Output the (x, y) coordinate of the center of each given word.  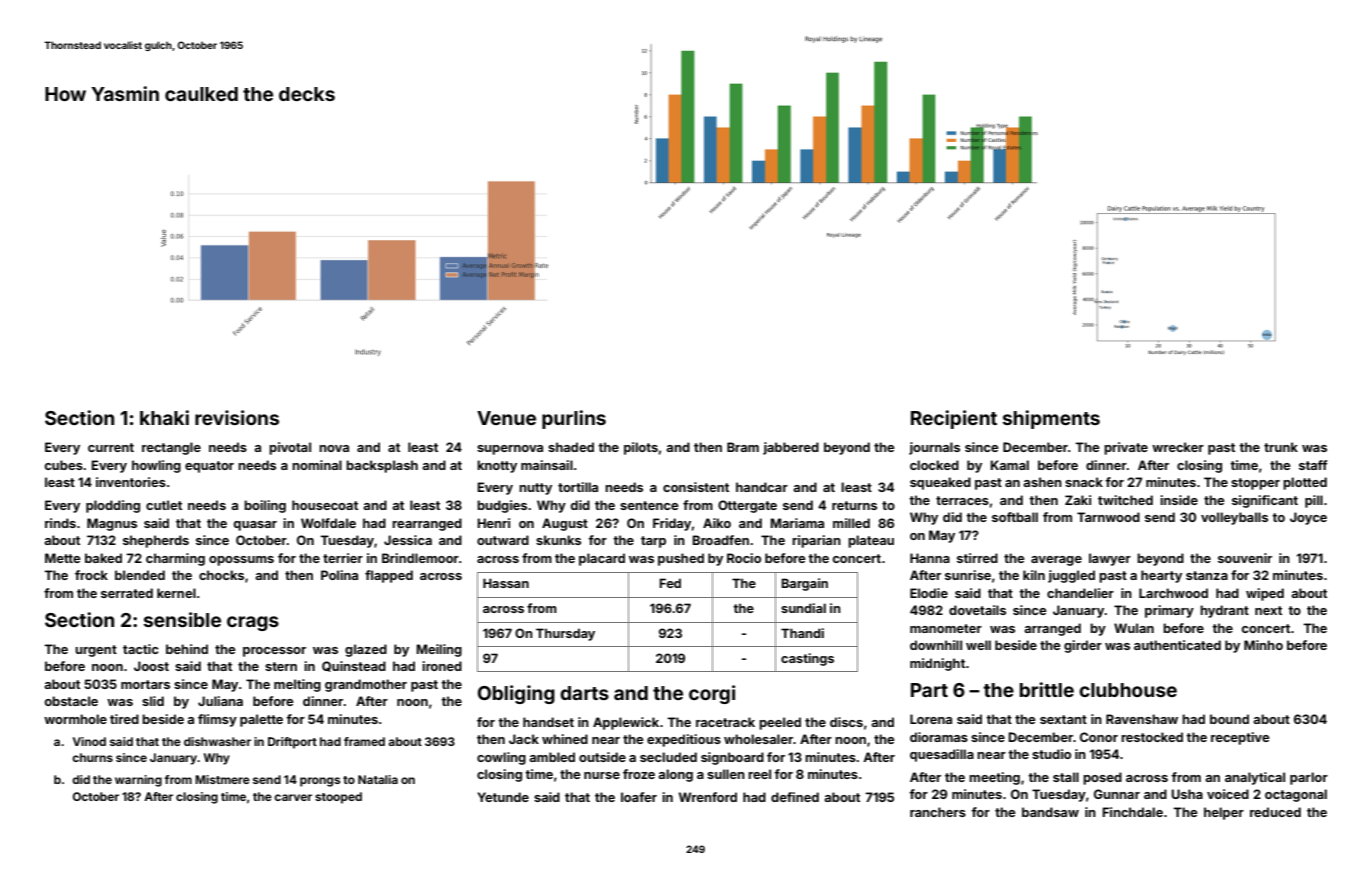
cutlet (164, 505)
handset (548, 722)
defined (795, 797)
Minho (1263, 645)
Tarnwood (1108, 517)
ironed (442, 666)
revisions (237, 417)
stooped (338, 798)
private (1126, 448)
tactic (141, 649)
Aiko (717, 523)
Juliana (220, 701)
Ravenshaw (1142, 719)
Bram (743, 447)
